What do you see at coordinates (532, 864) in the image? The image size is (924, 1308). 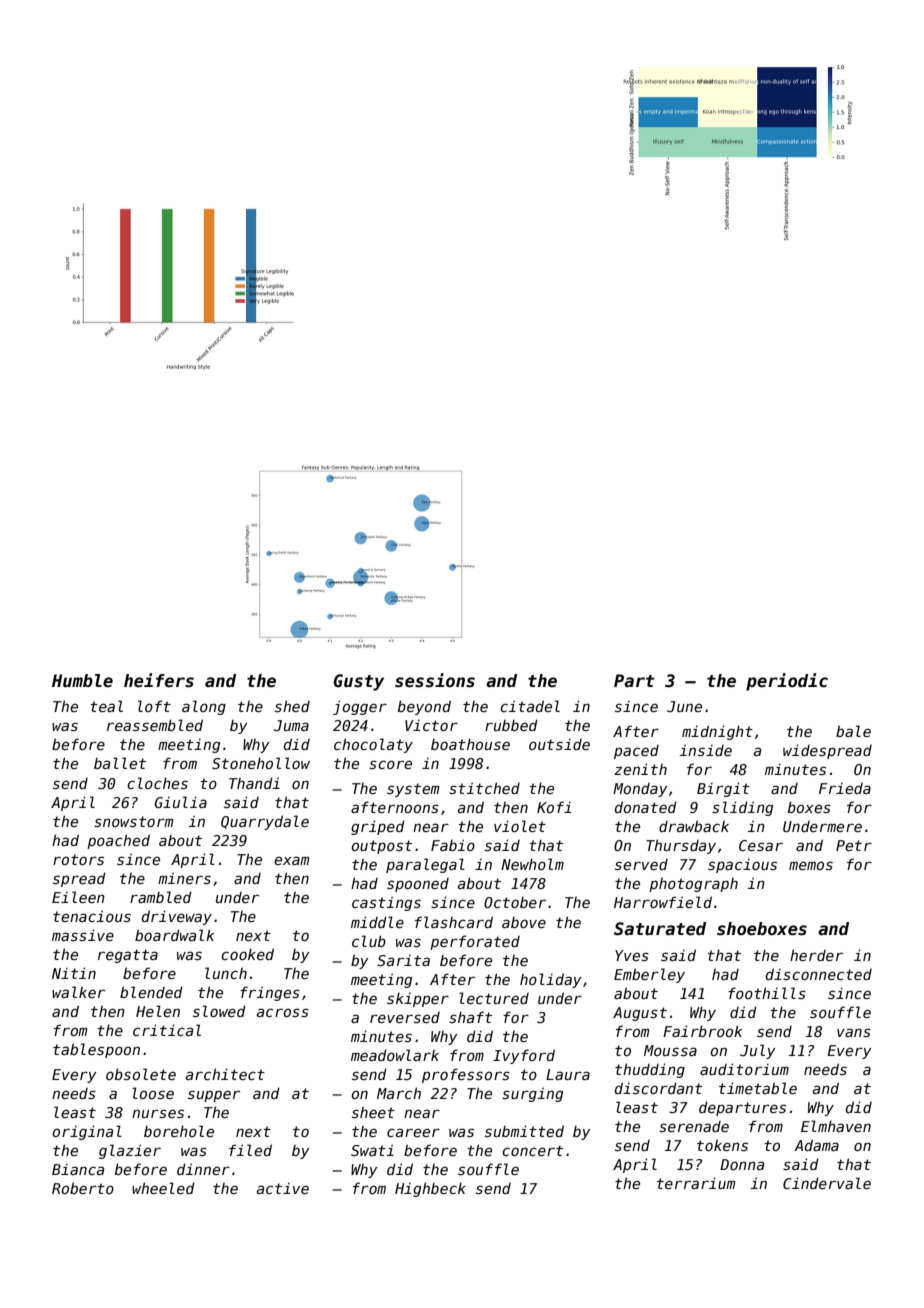 I see `Newholm` at bounding box center [532, 864].
